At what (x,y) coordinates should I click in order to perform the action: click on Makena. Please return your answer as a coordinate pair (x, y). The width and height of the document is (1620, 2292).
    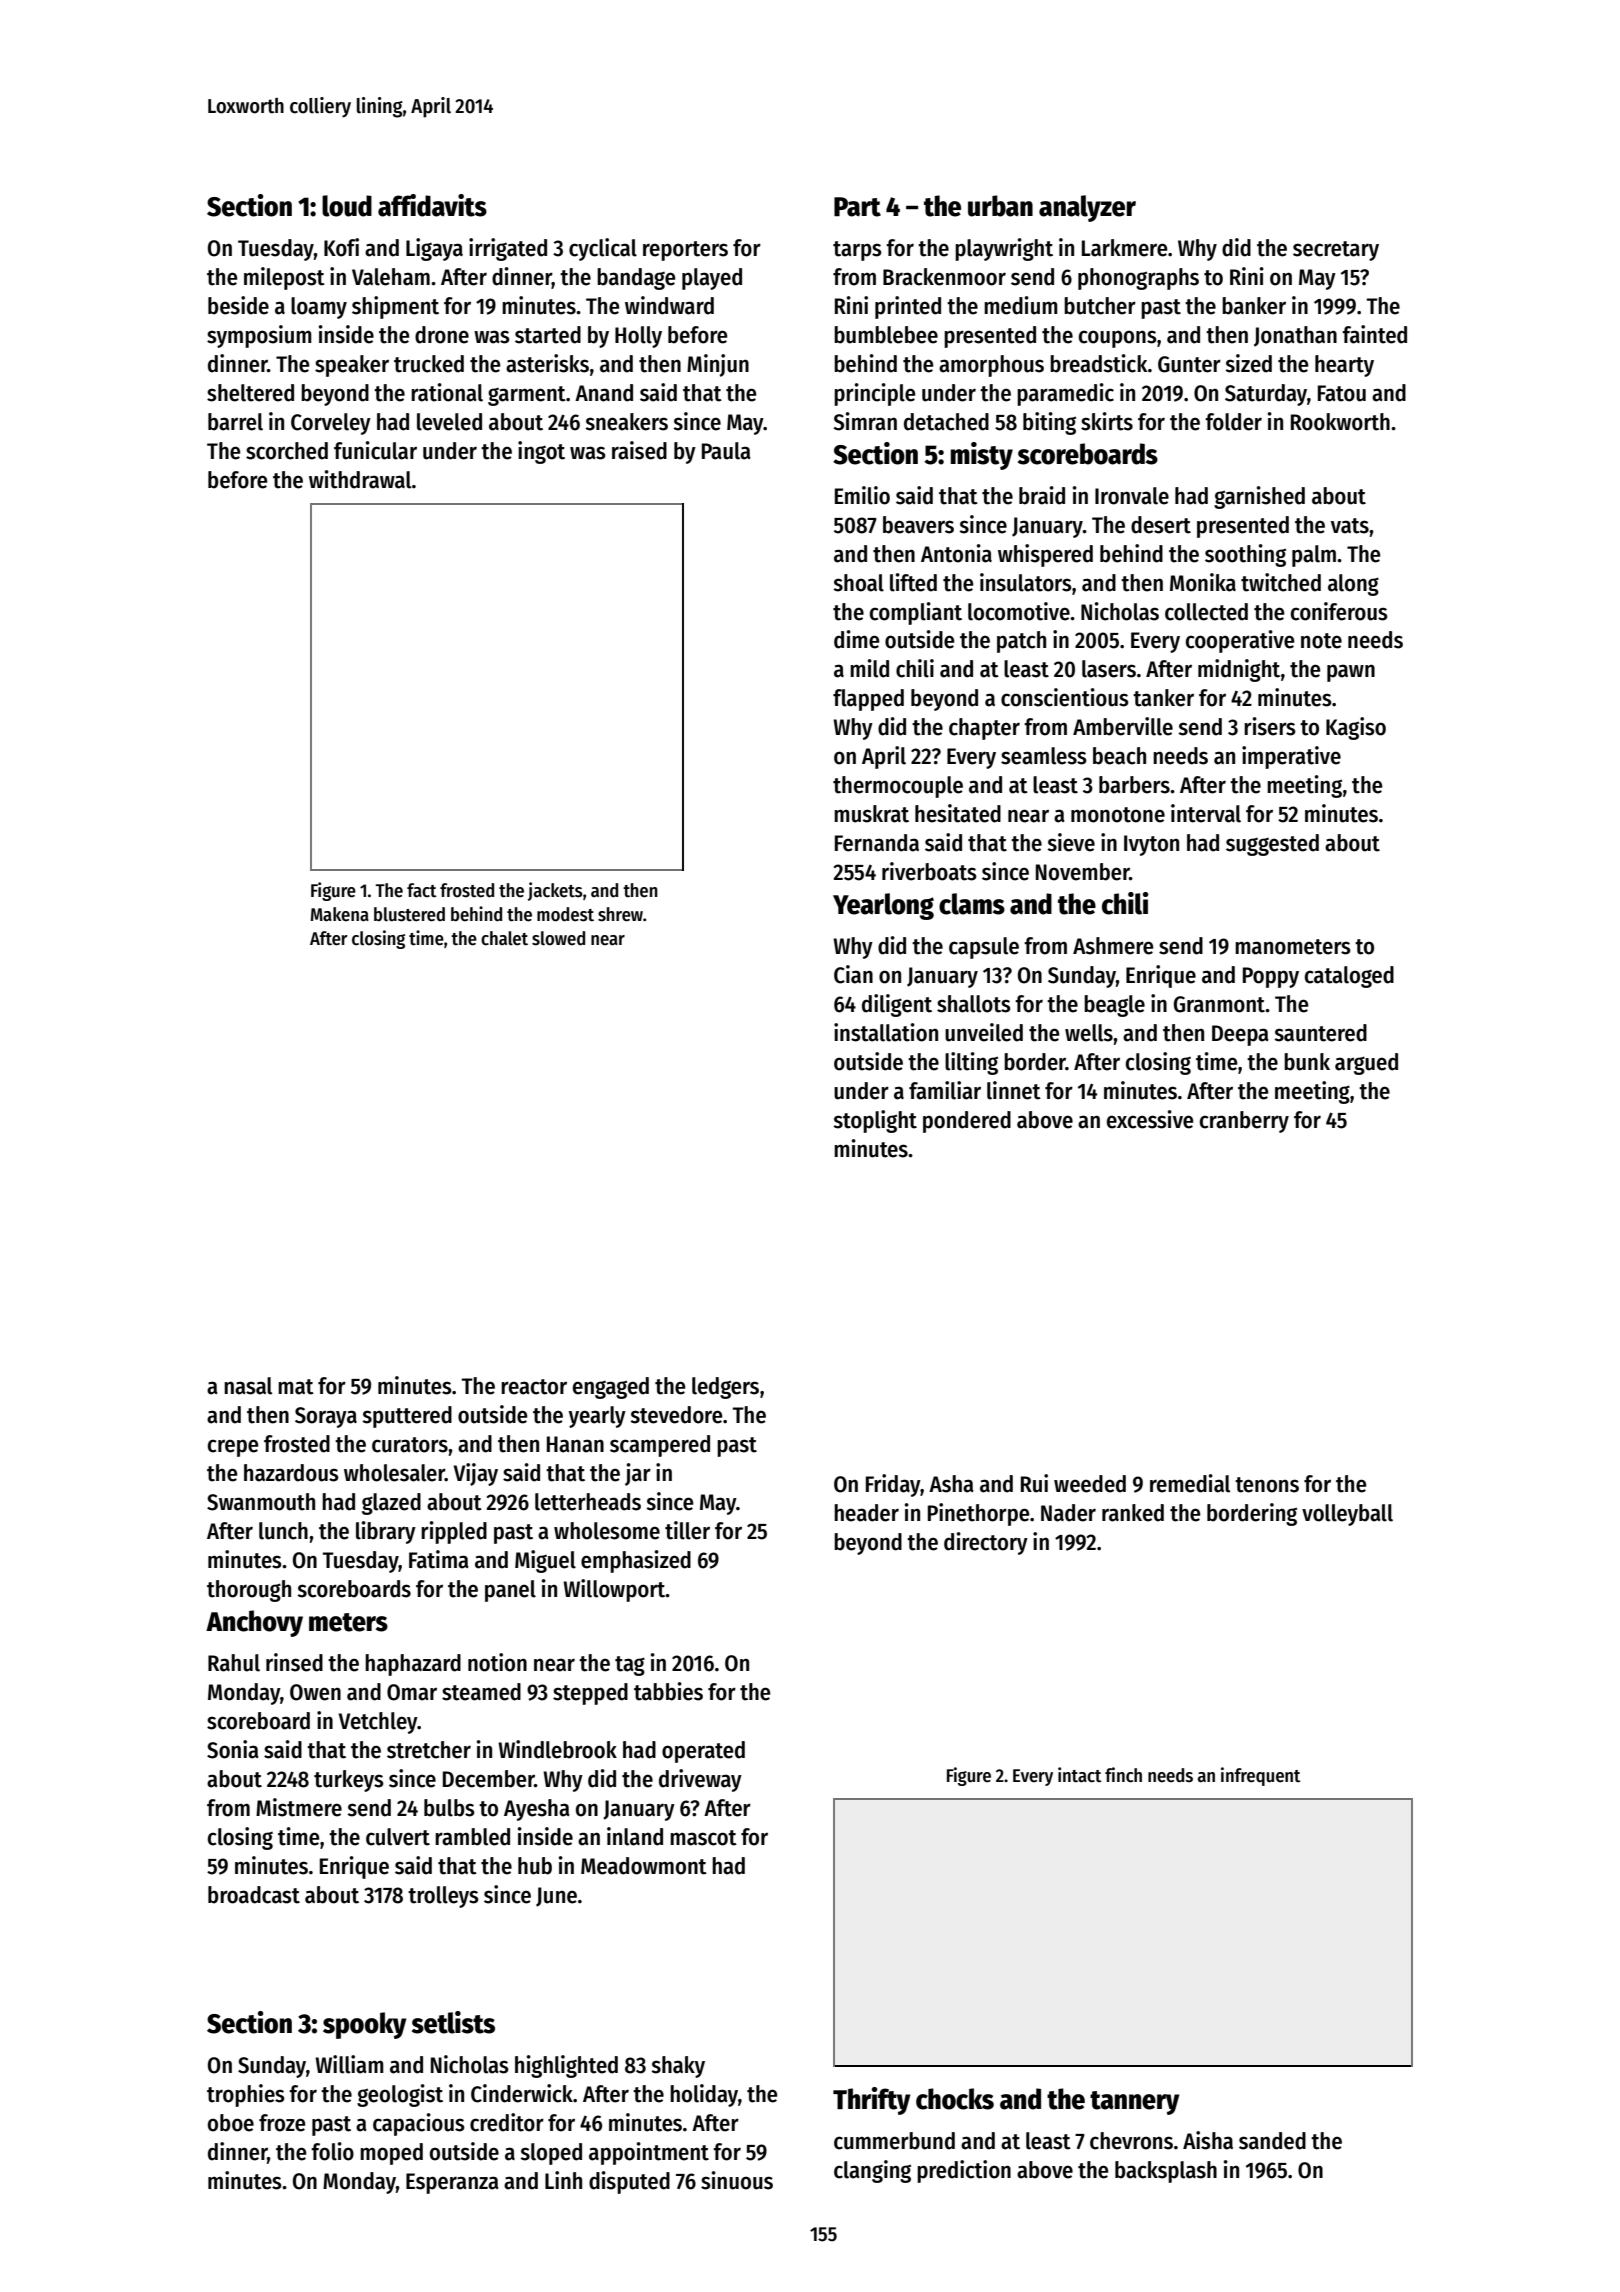
    Looking at the image, I should click on (339, 914).
